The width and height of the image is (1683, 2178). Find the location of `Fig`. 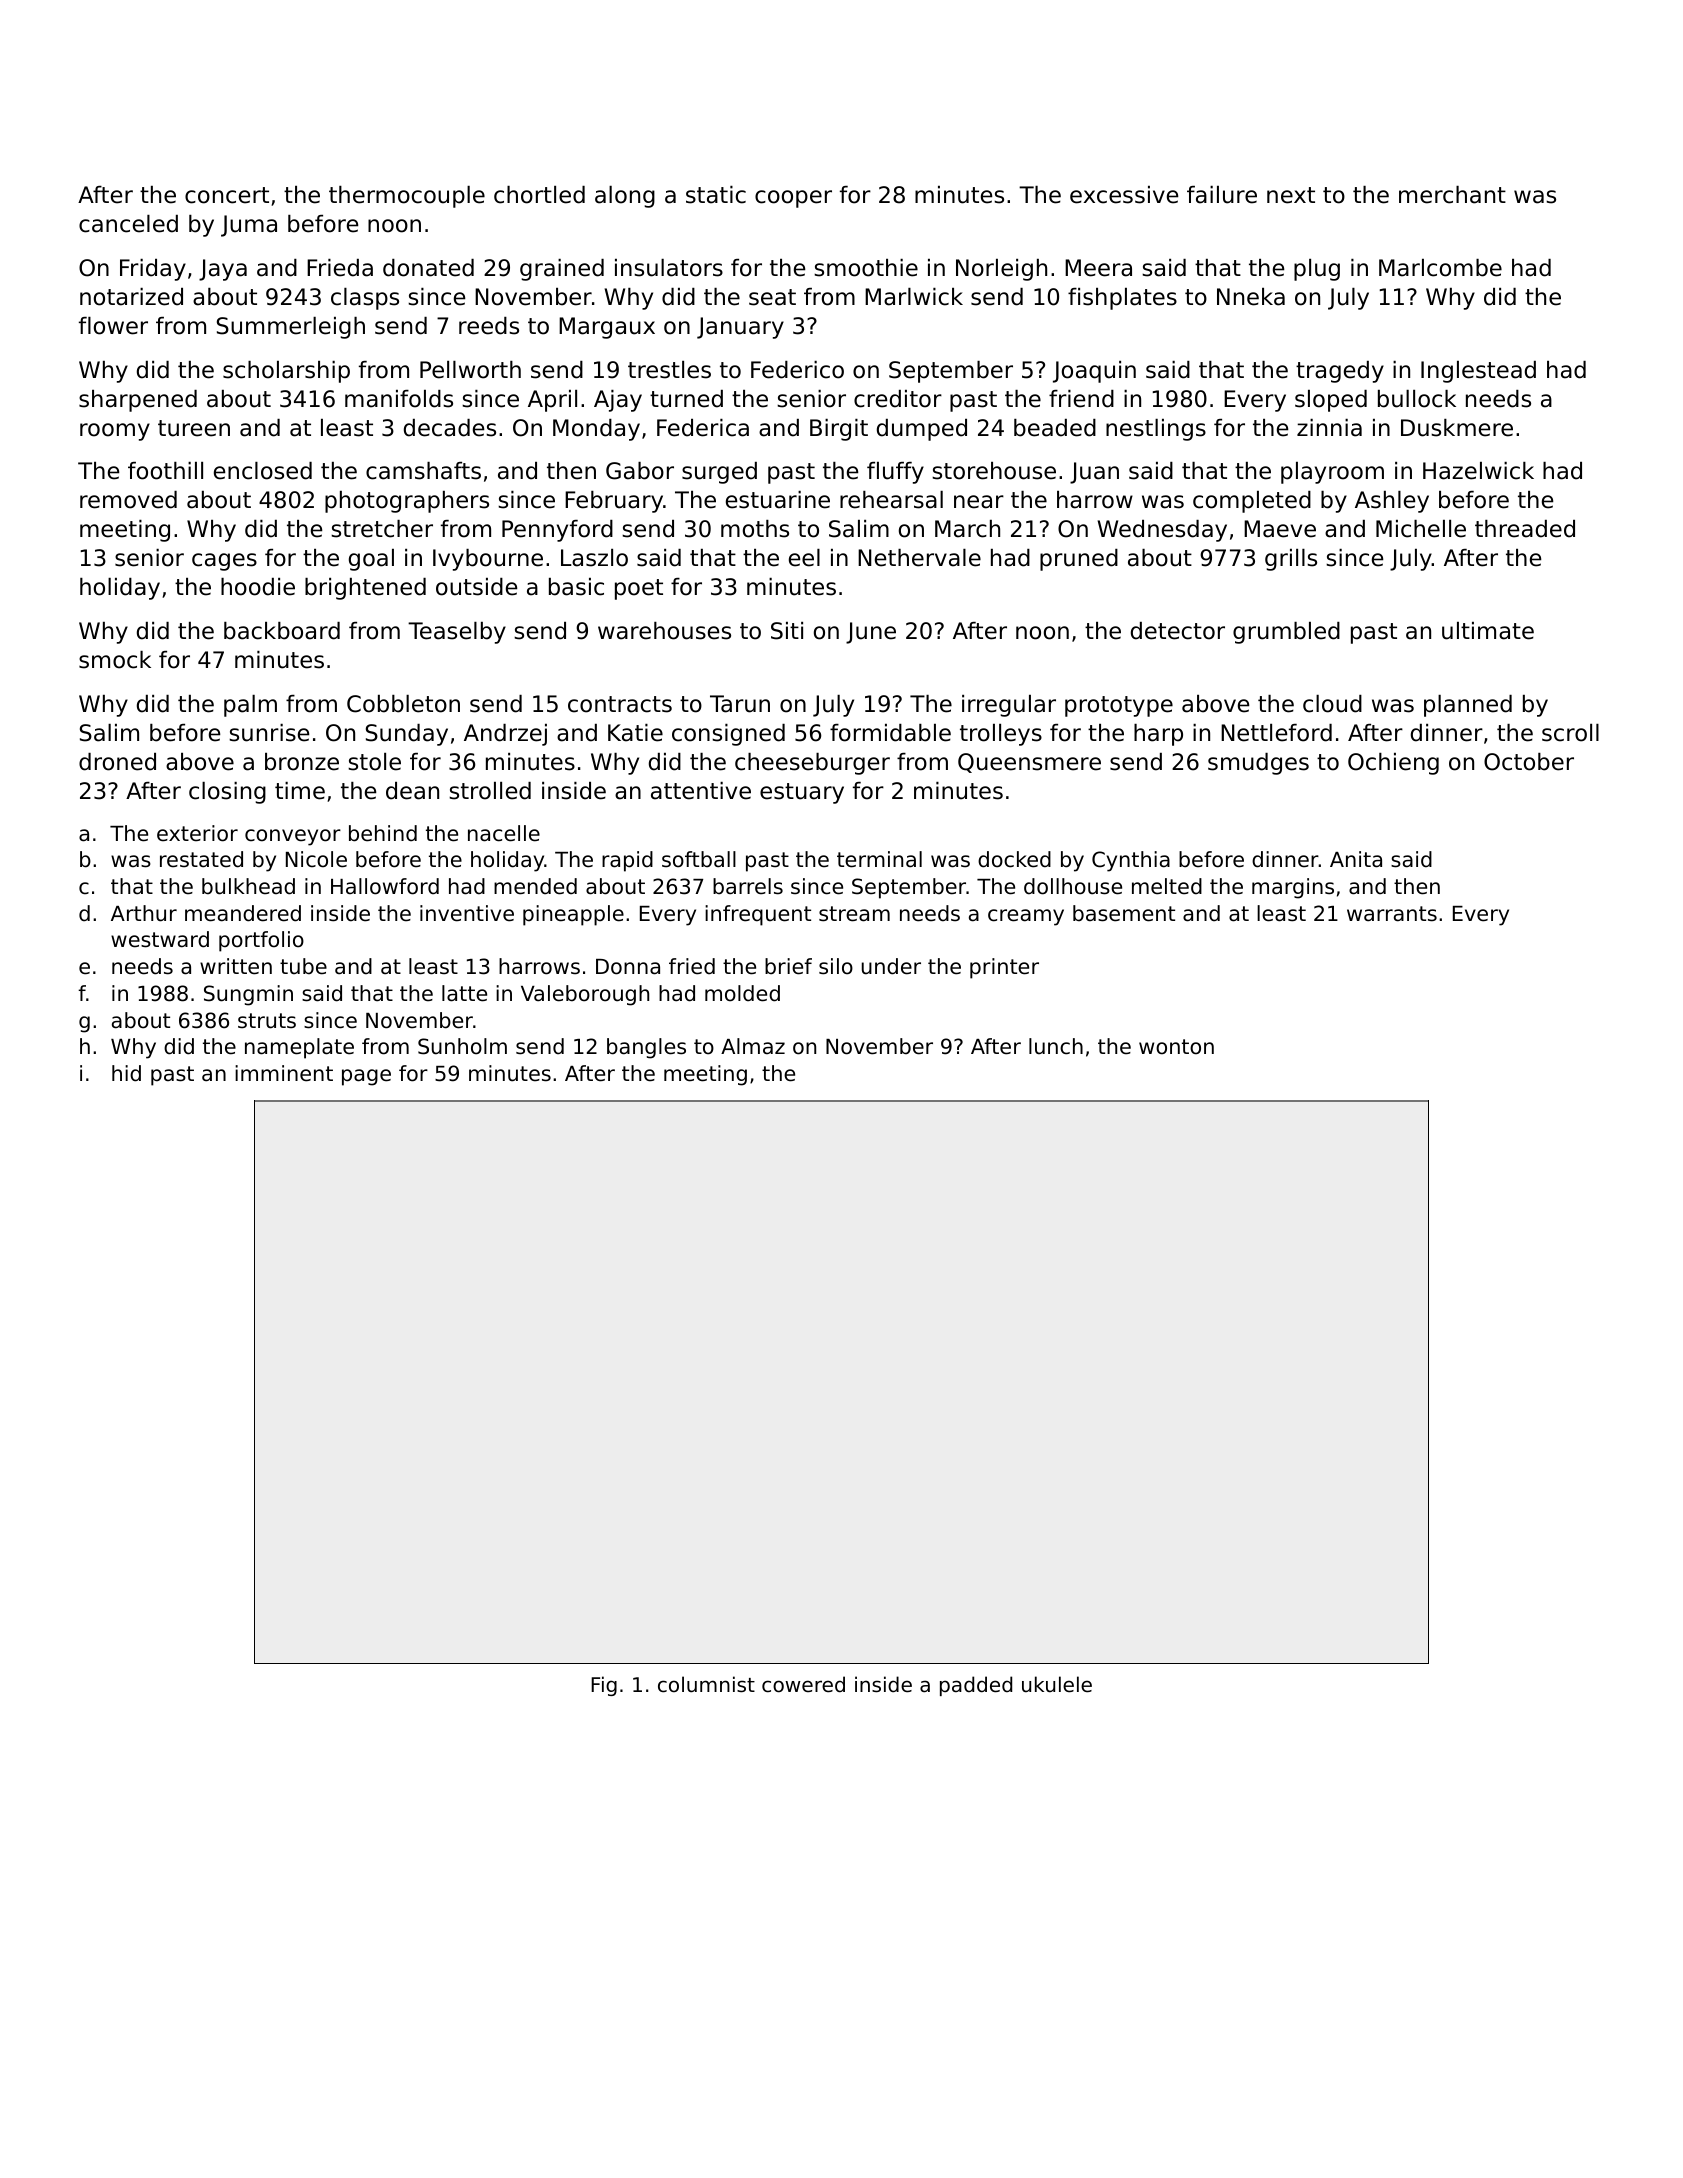

Fig is located at coordinates (604, 1686).
